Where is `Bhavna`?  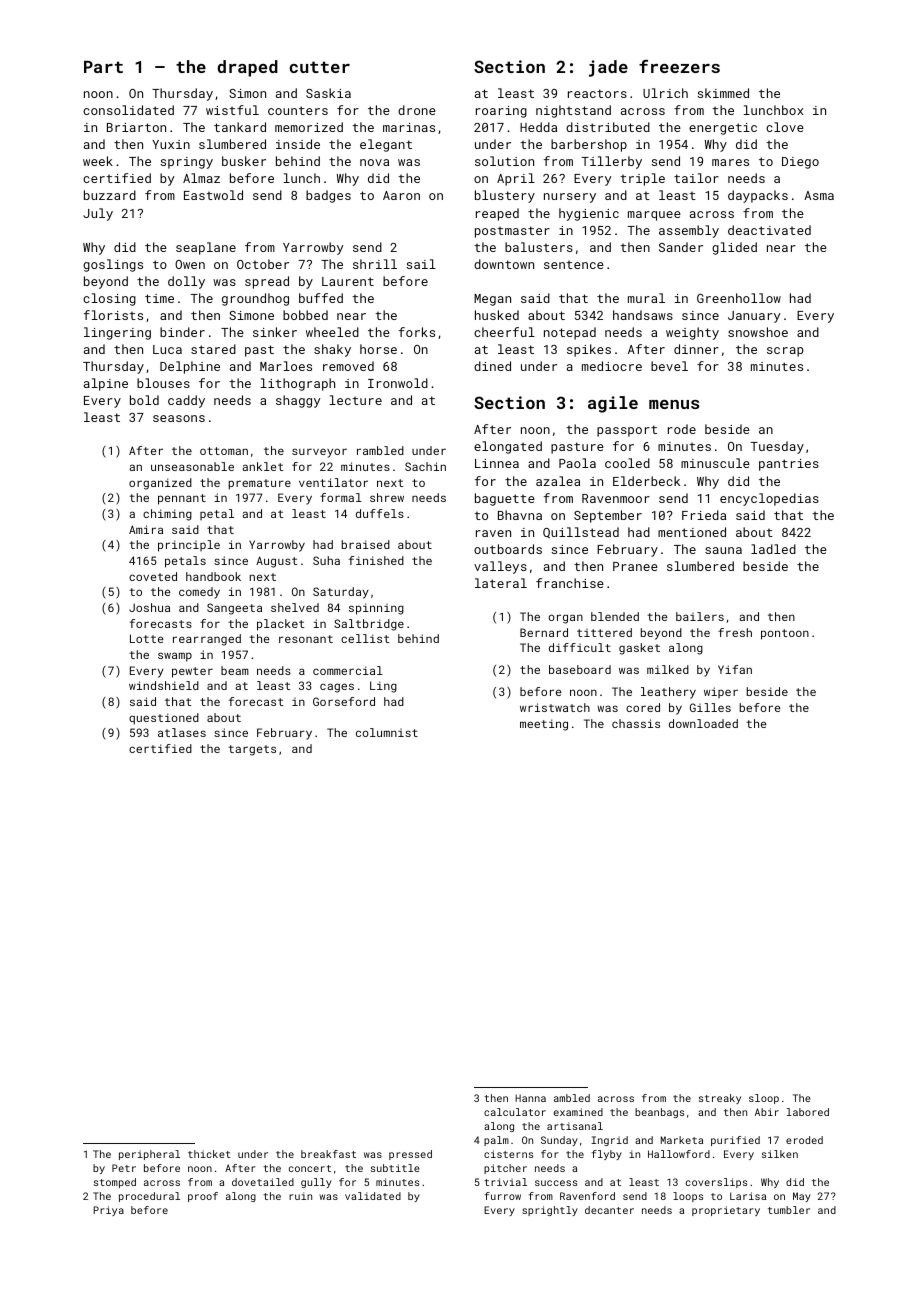
Bhavna is located at coordinates (520, 515).
